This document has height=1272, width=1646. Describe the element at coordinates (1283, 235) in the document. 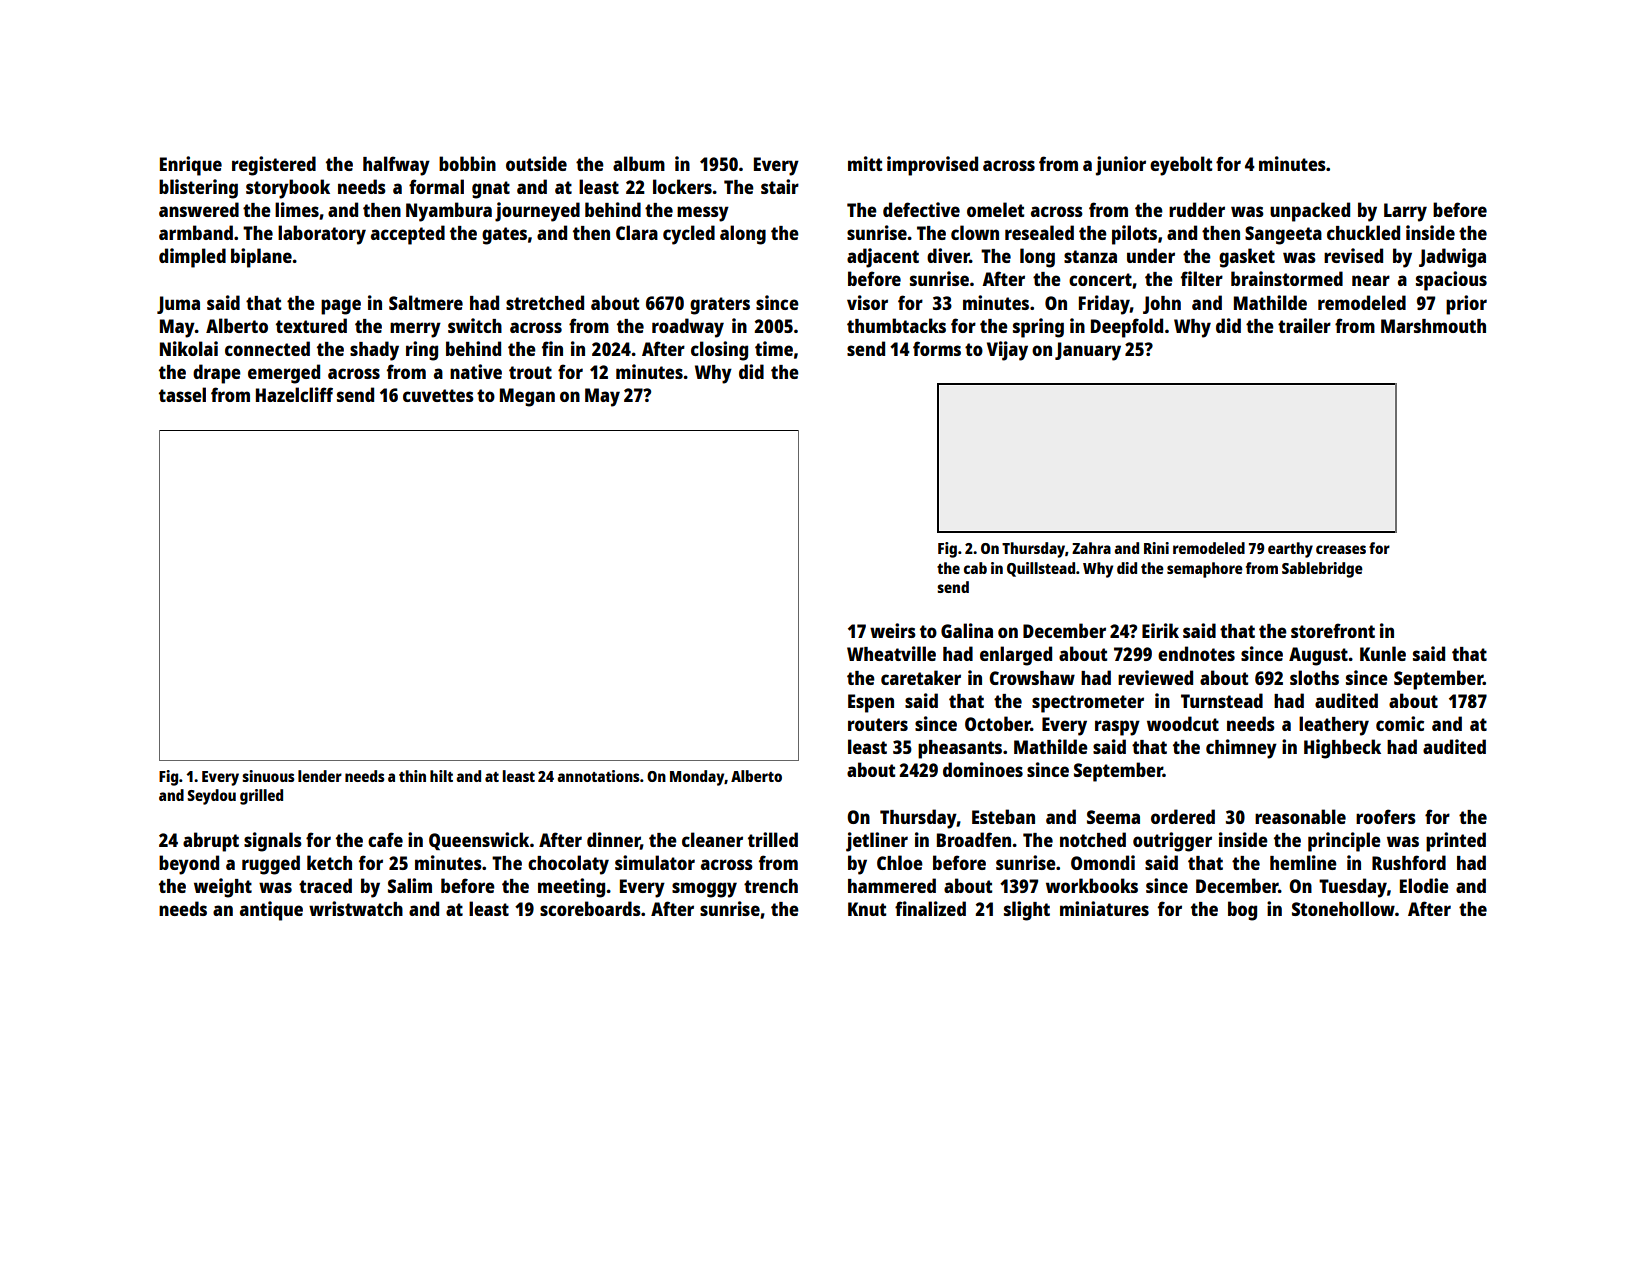

I see `Sangeeta` at that location.
